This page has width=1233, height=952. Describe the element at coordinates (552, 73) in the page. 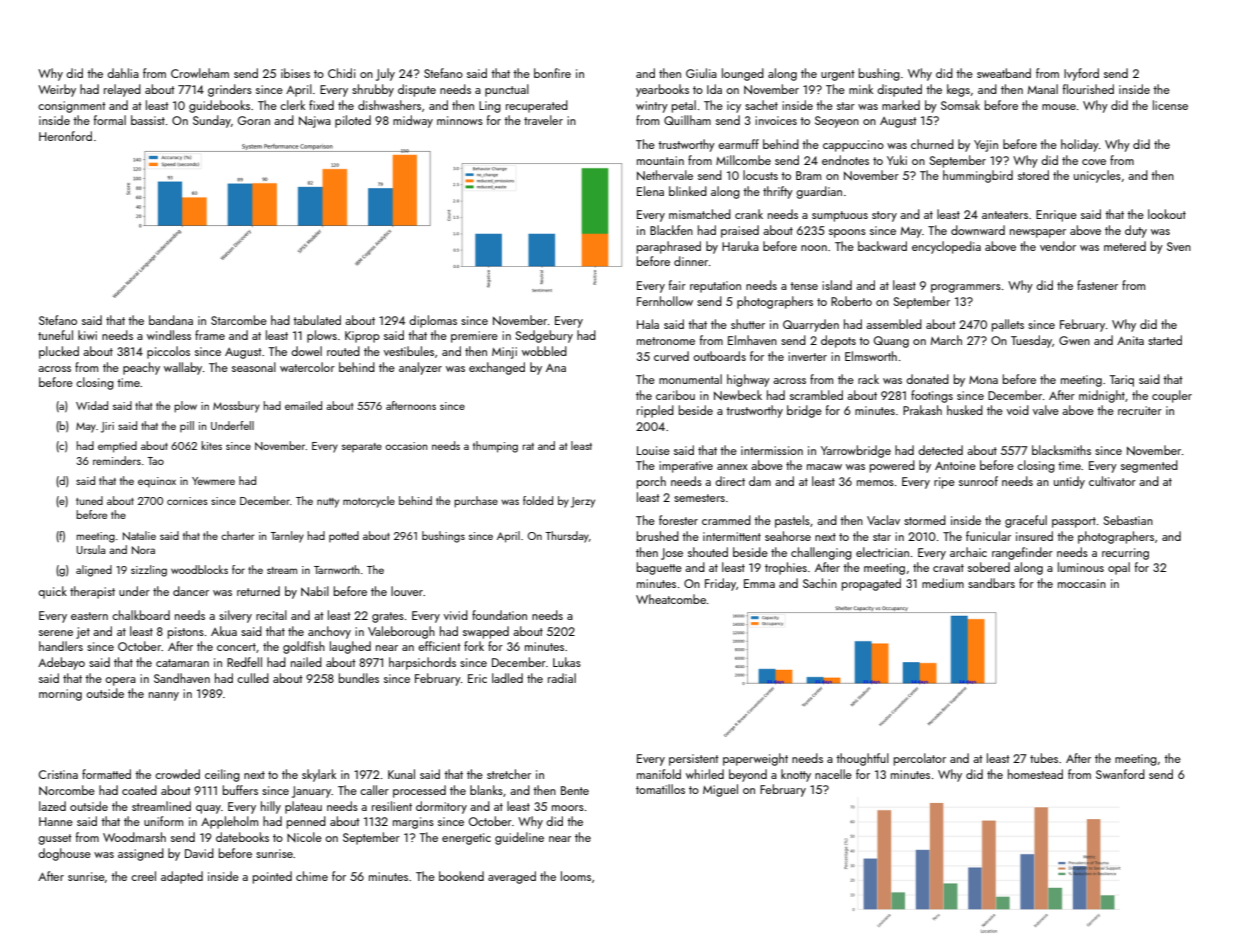

I see `bonfire` at that location.
